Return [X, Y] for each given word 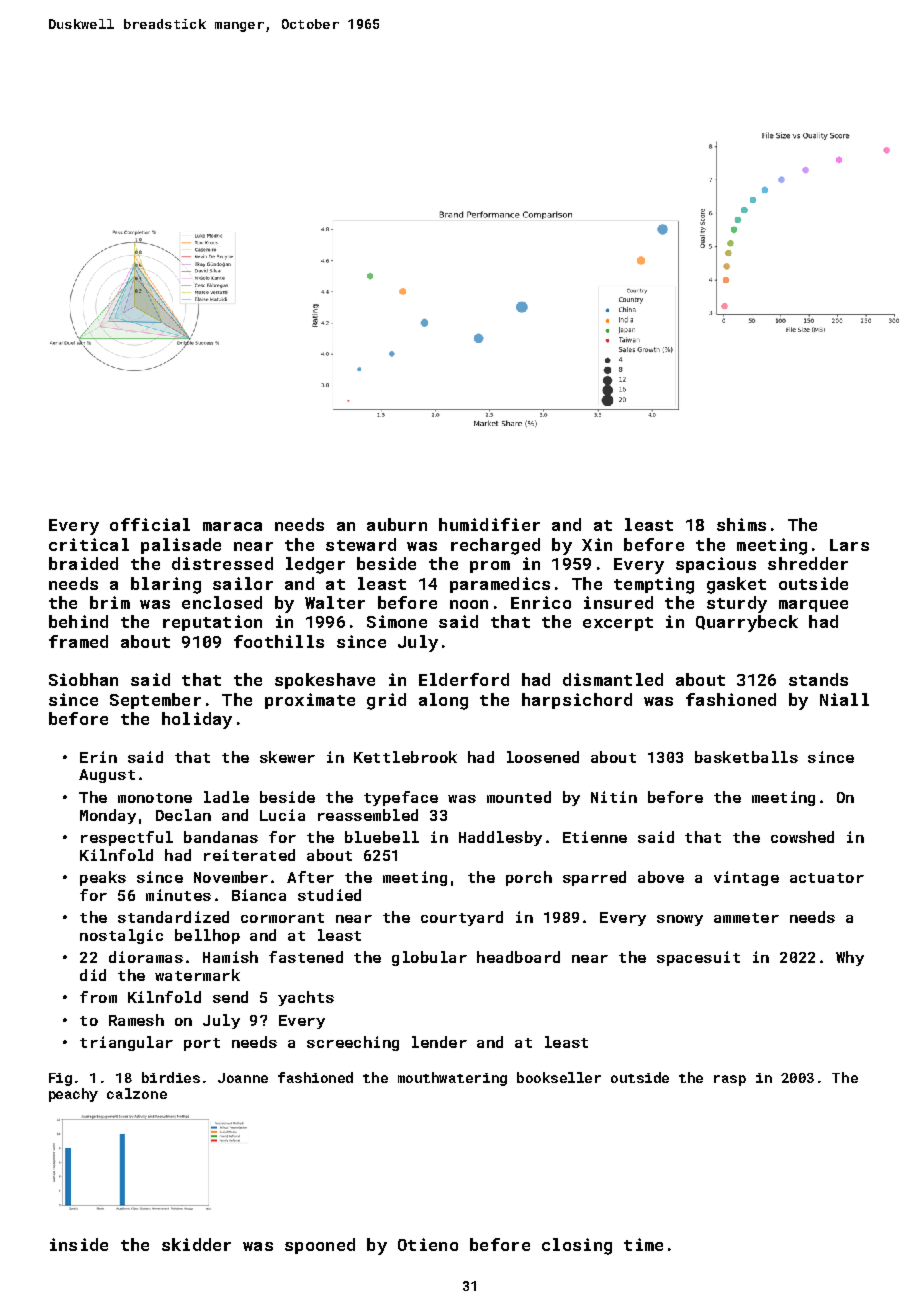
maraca [232, 526]
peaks [103, 878]
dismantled [613, 679]
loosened [543, 757]
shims [741, 524]
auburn [397, 524]
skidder [196, 1244]
